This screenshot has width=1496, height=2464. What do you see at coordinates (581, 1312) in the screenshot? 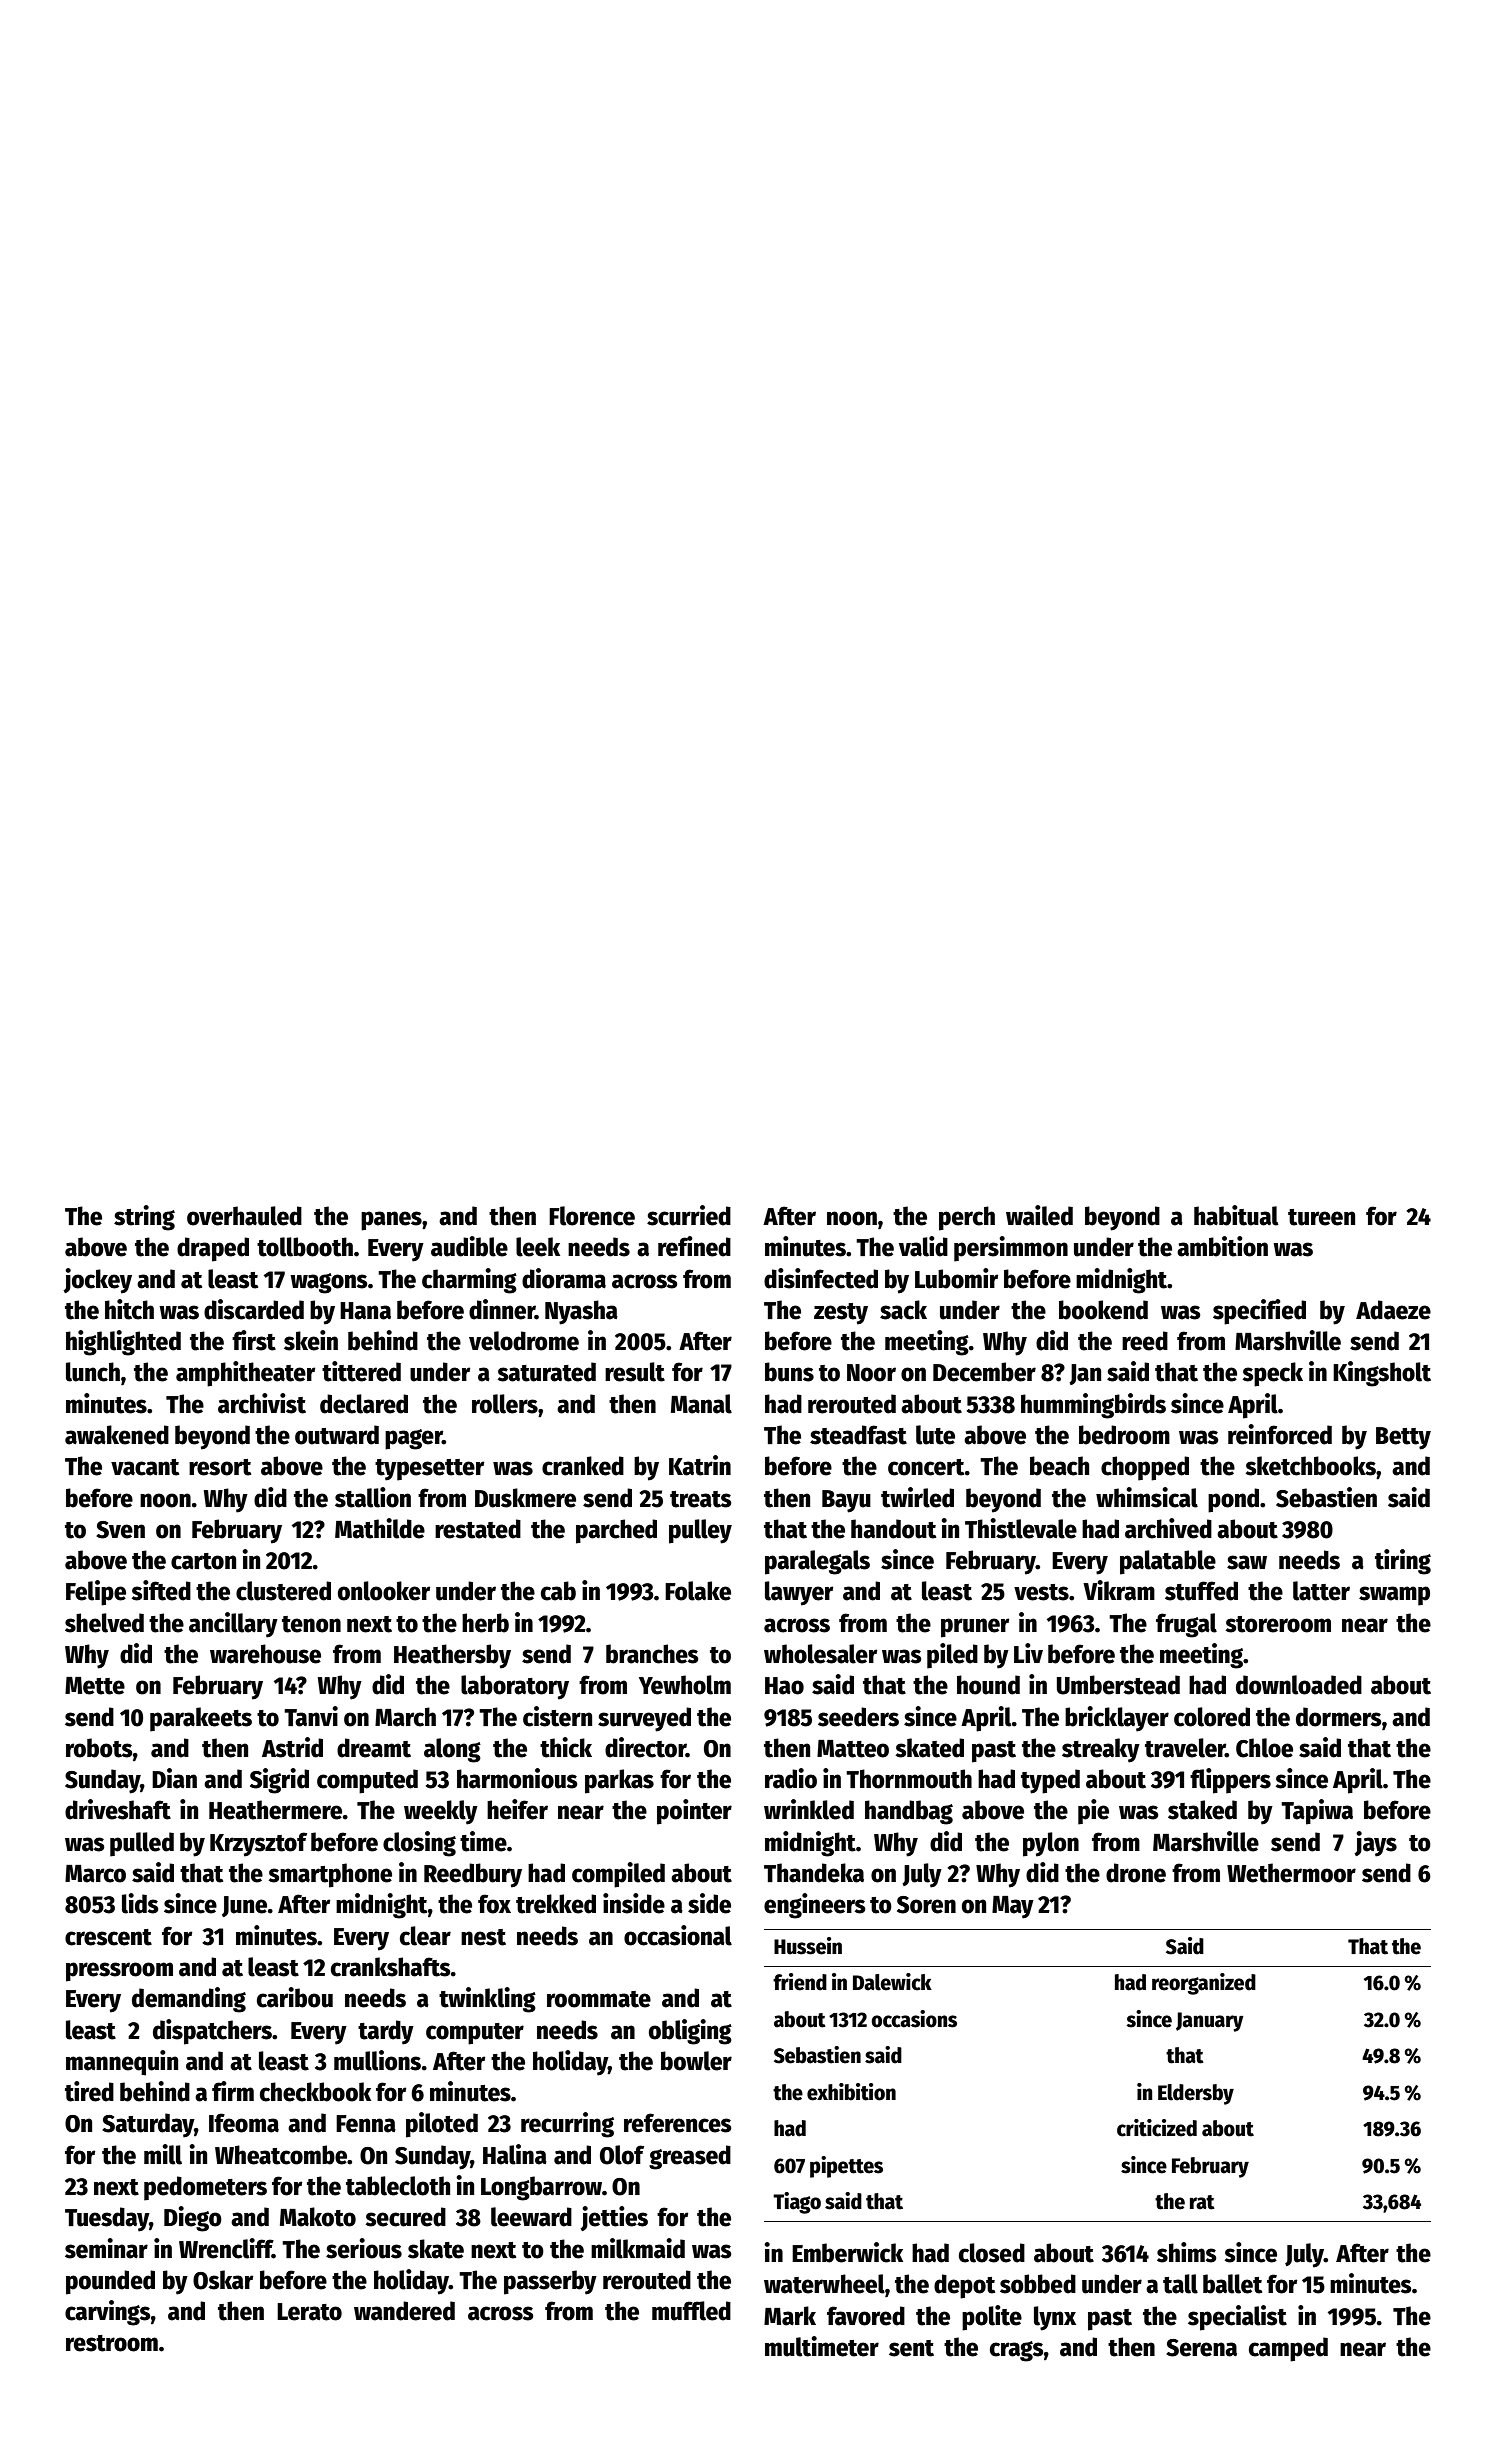
I see `Nyasha` at bounding box center [581, 1312].
